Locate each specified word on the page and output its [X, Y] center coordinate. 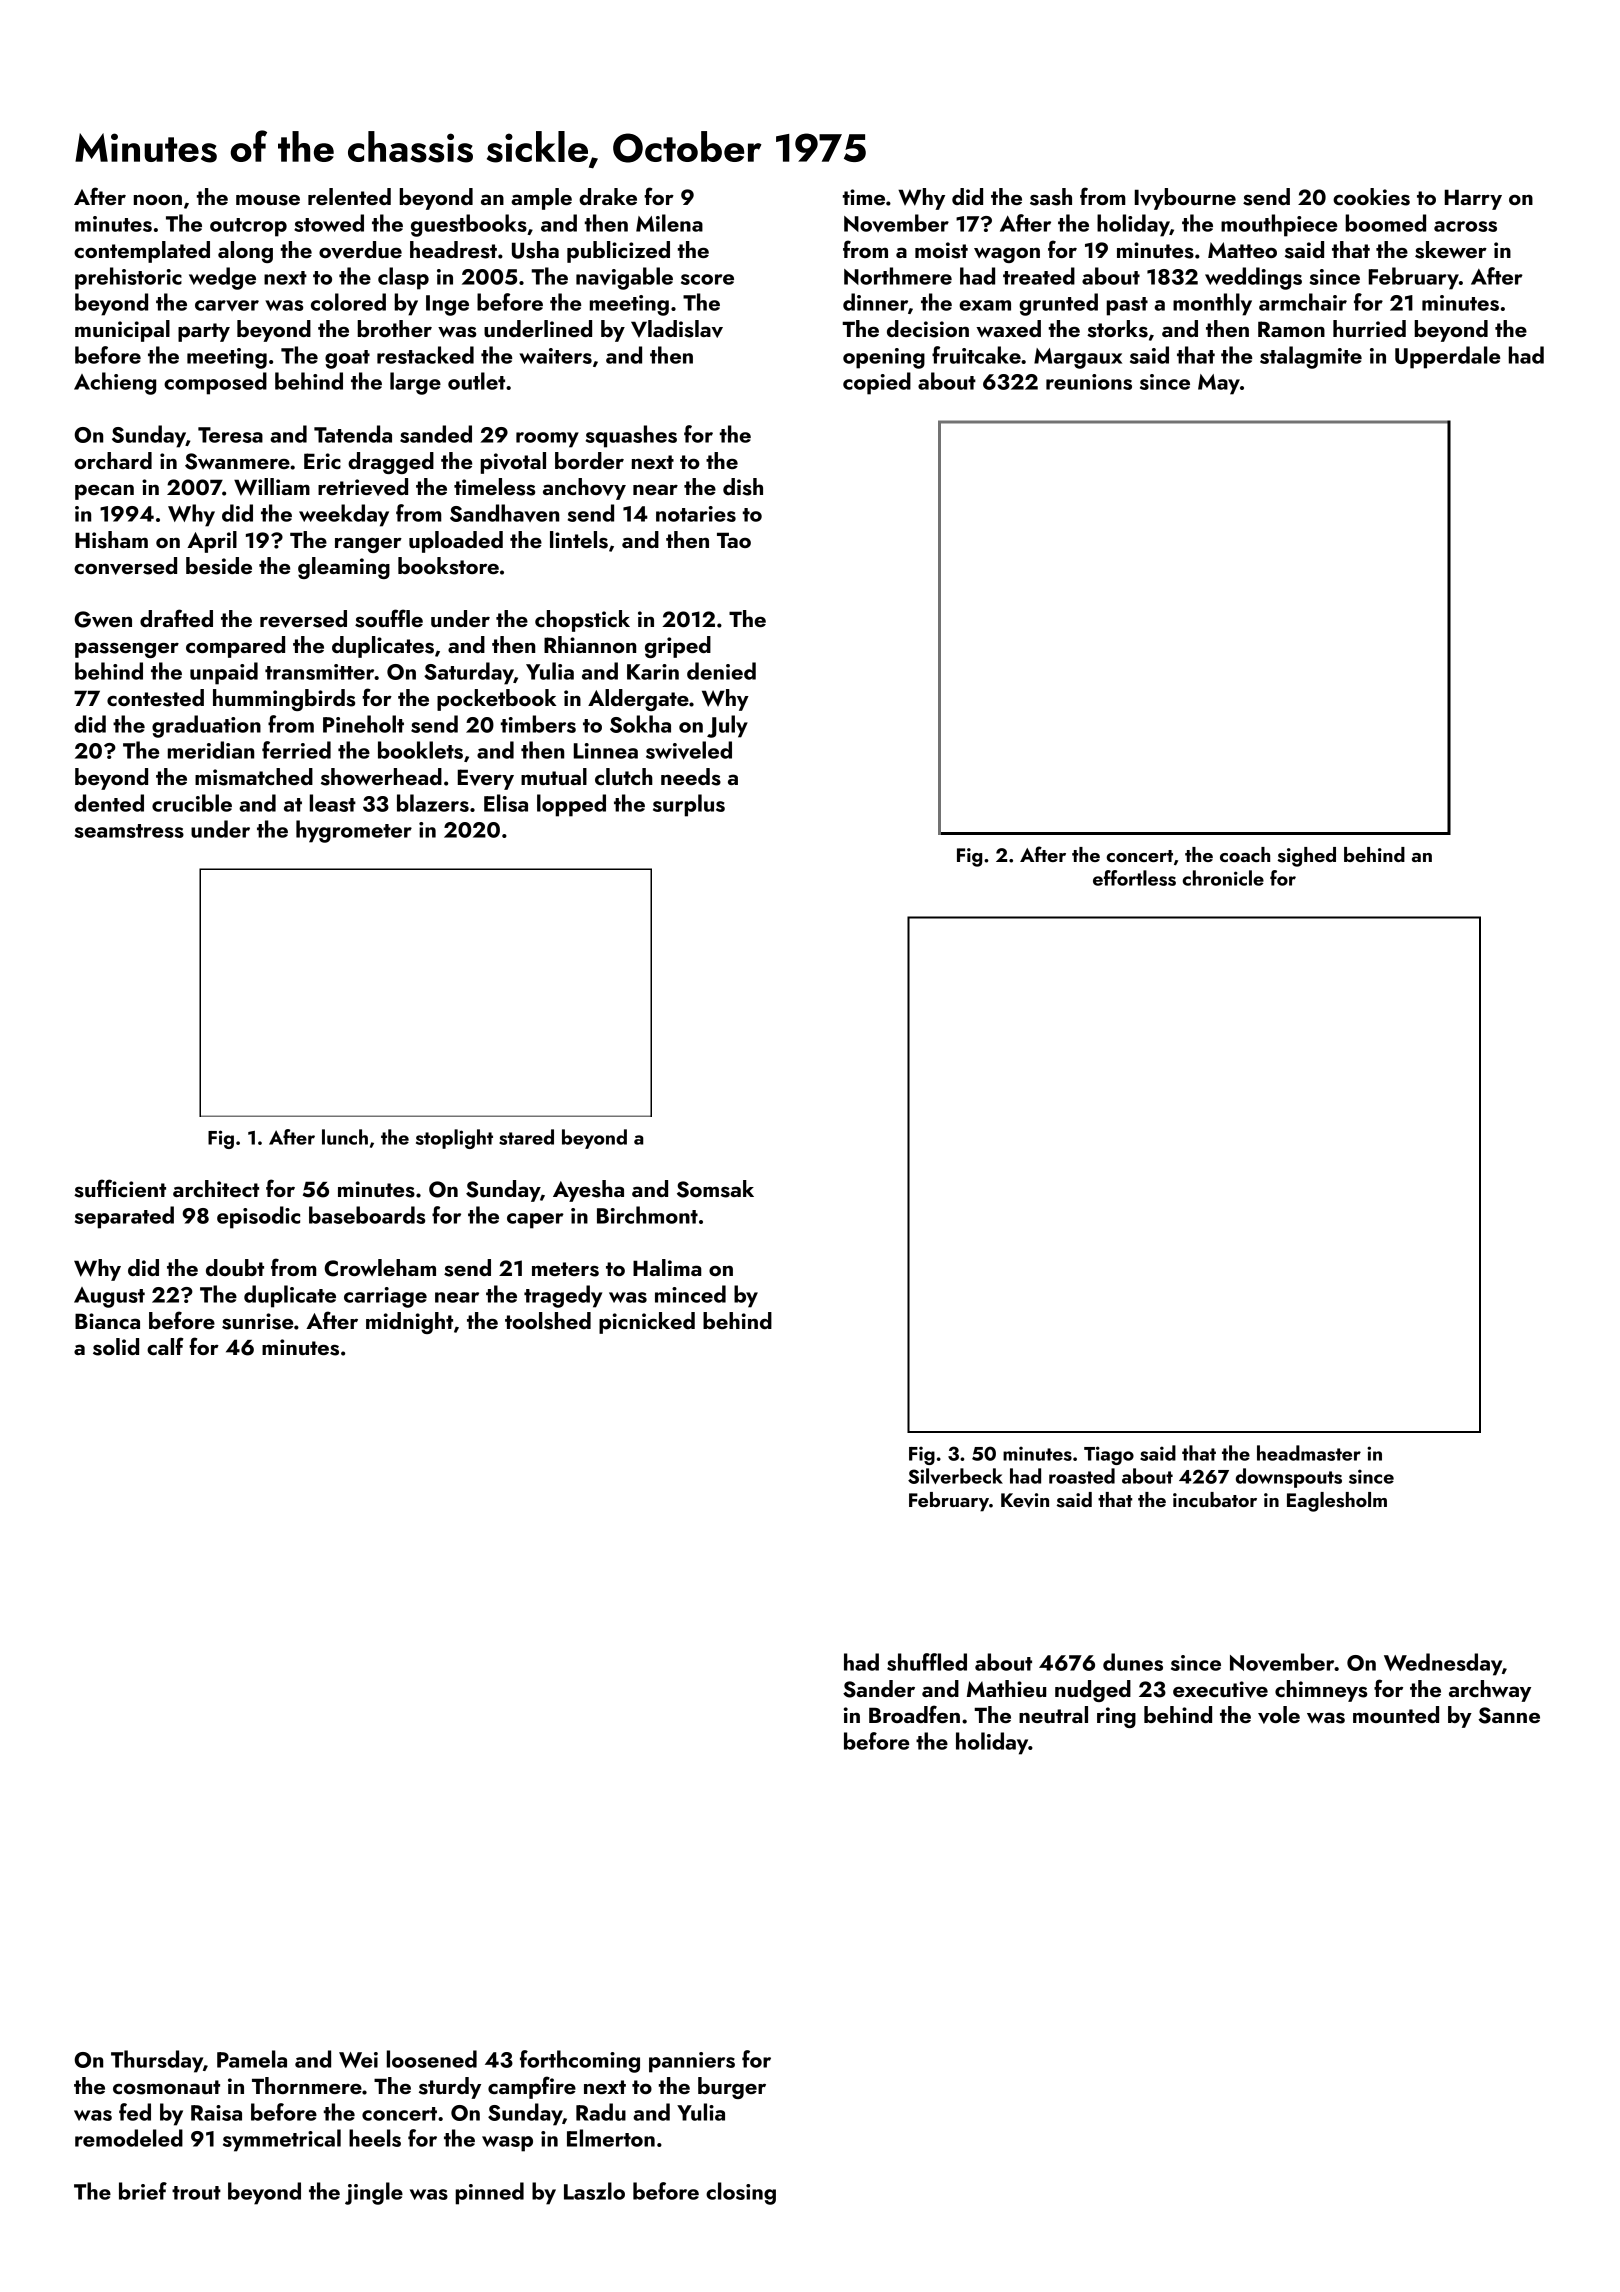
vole [1279, 1715]
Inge [447, 305]
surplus [689, 805]
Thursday [157, 2061]
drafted [176, 618]
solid [116, 1347]
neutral [1053, 1714]
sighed [1307, 857]
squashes [631, 436]
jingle [374, 2193]
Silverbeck [955, 1476]
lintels [579, 540]
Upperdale [1447, 357]
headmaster [1309, 1453]
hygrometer [354, 831]
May [1219, 384]
